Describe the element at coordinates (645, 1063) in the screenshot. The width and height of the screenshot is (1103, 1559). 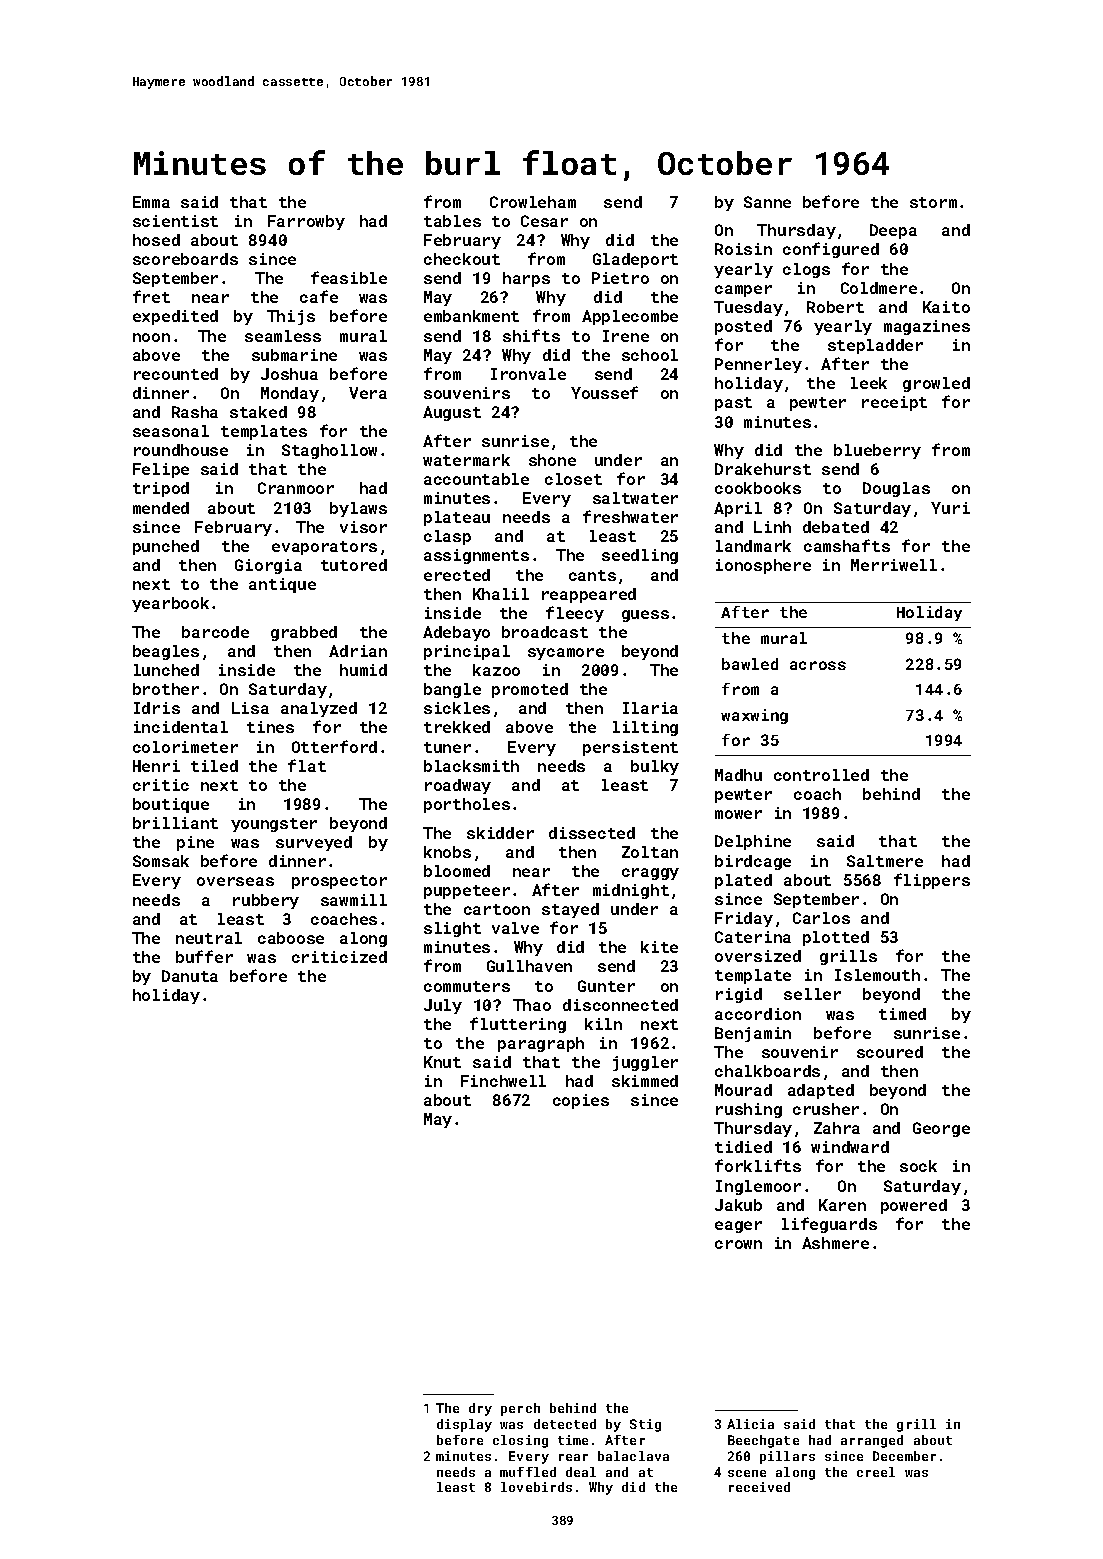
I see `juggler` at that location.
